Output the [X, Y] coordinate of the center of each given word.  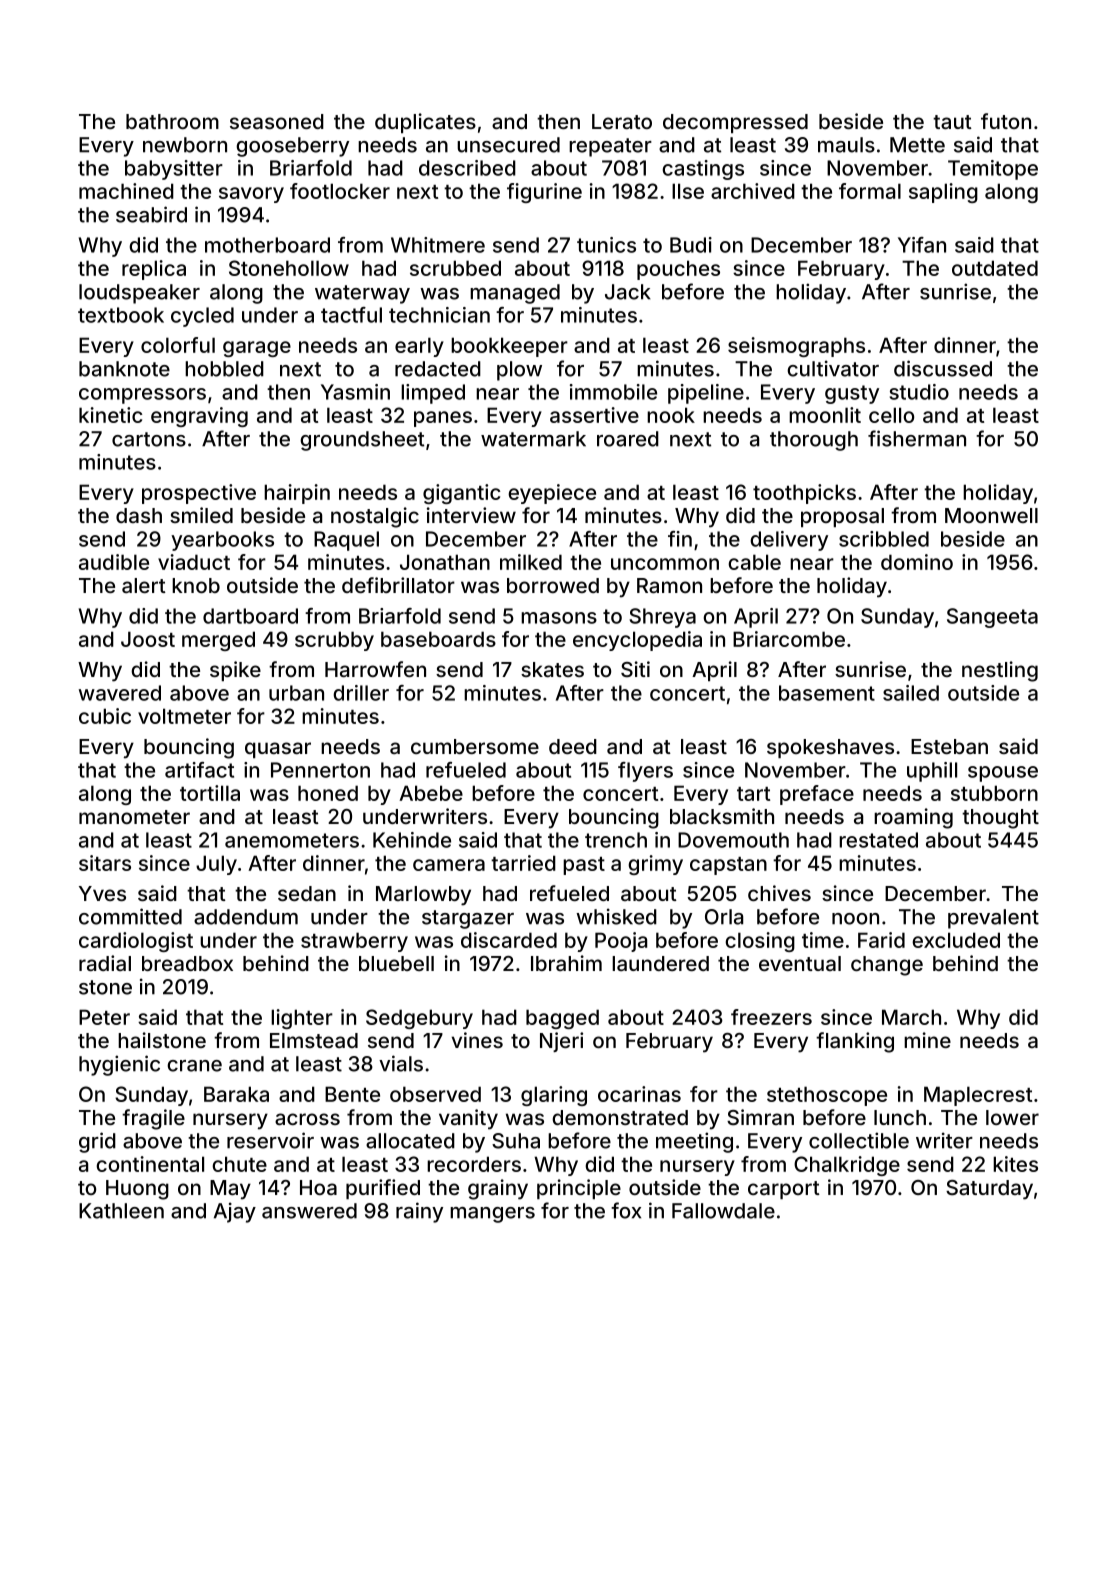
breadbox [187, 963]
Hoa [318, 1187]
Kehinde [412, 840]
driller [361, 693]
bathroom [172, 121]
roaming [913, 818]
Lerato [622, 121]
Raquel [346, 541]
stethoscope [827, 1096]
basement [827, 693]
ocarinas [639, 1094]
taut [952, 122]
